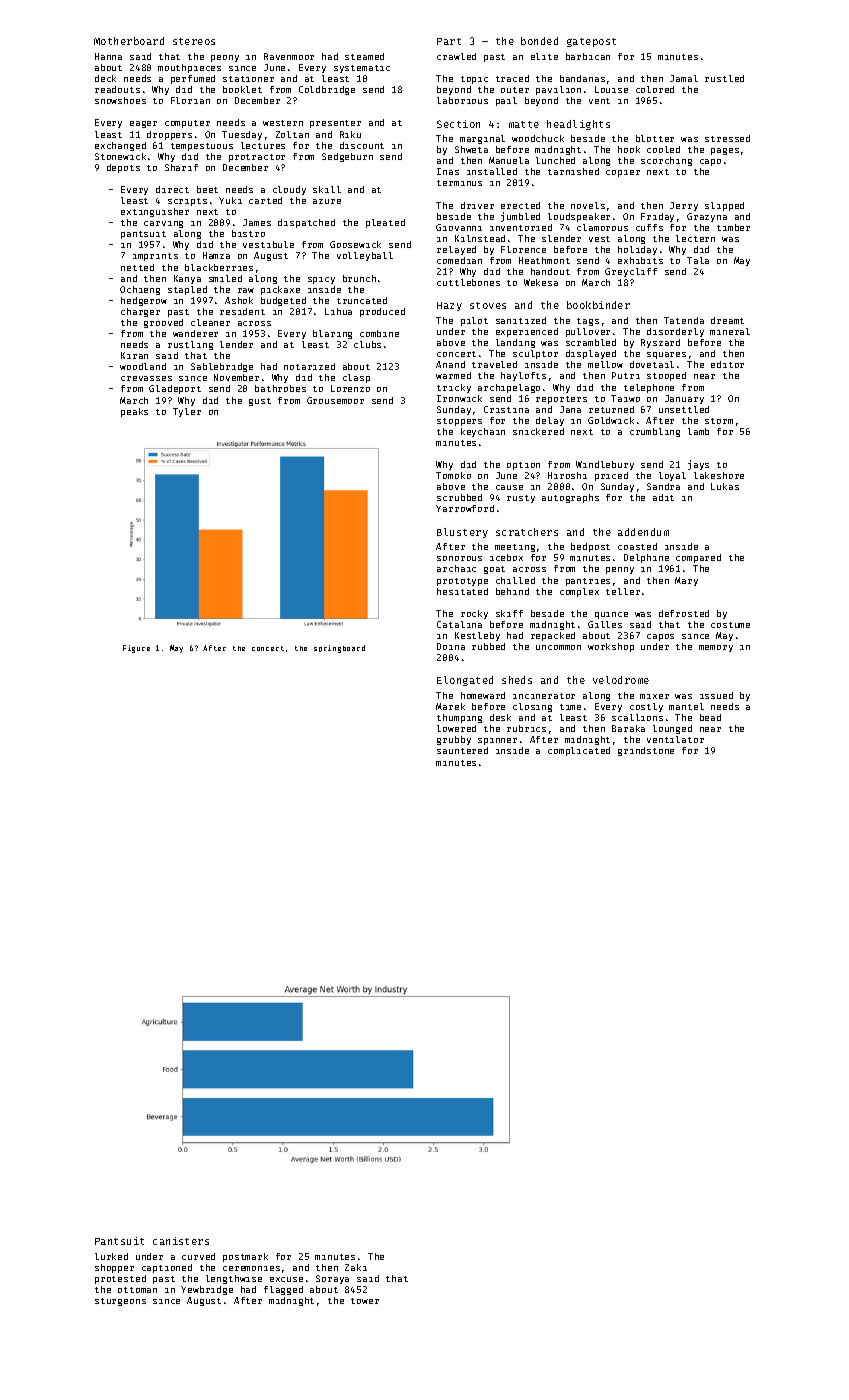 Image resolution: width=849 pixels, height=1400 pixels. What do you see at coordinates (289, 56) in the page?
I see `Ravenmoor` at bounding box center [289, 56].
